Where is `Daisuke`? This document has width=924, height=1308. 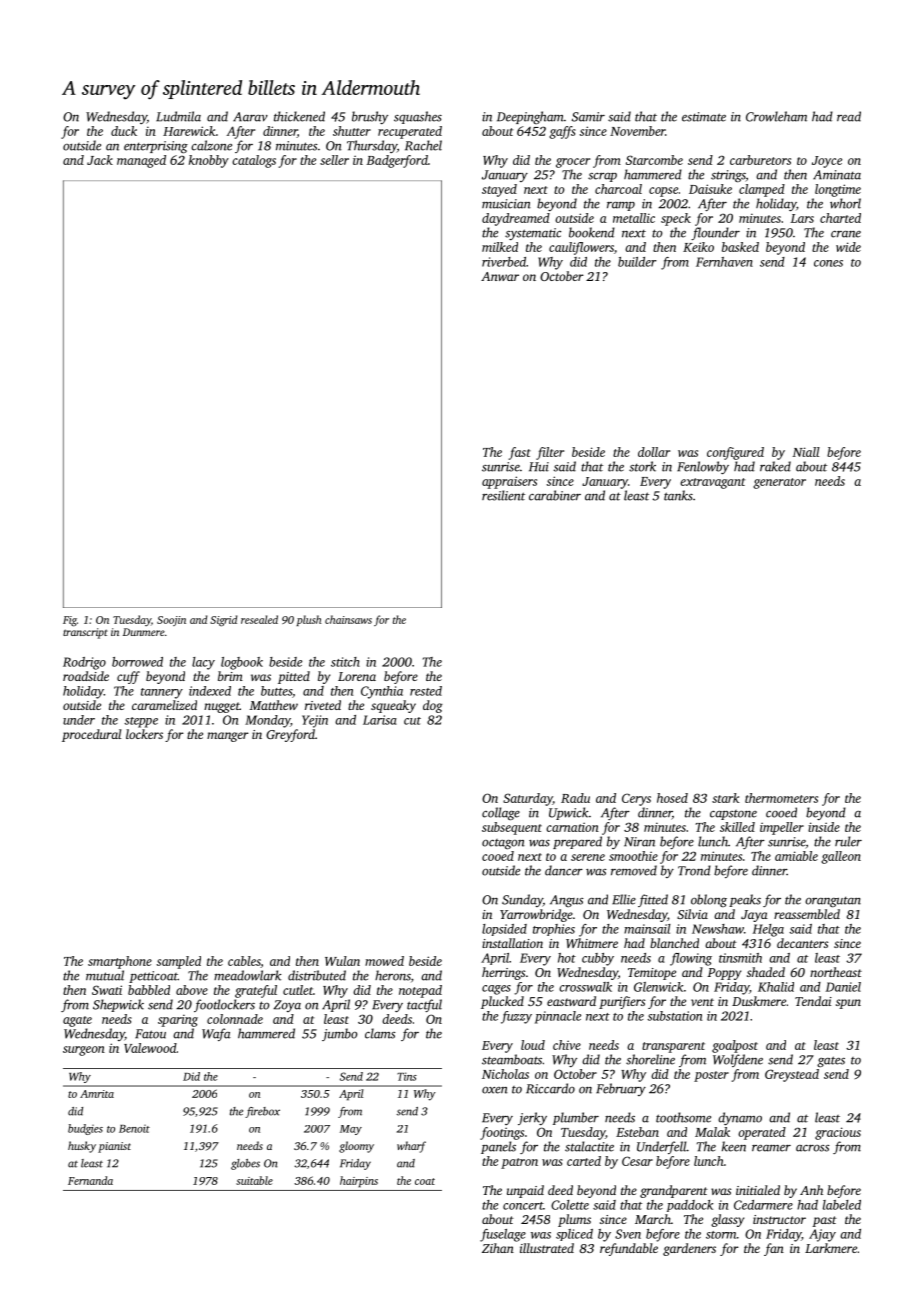 Daisuke is located at coordinates (710, 189).
